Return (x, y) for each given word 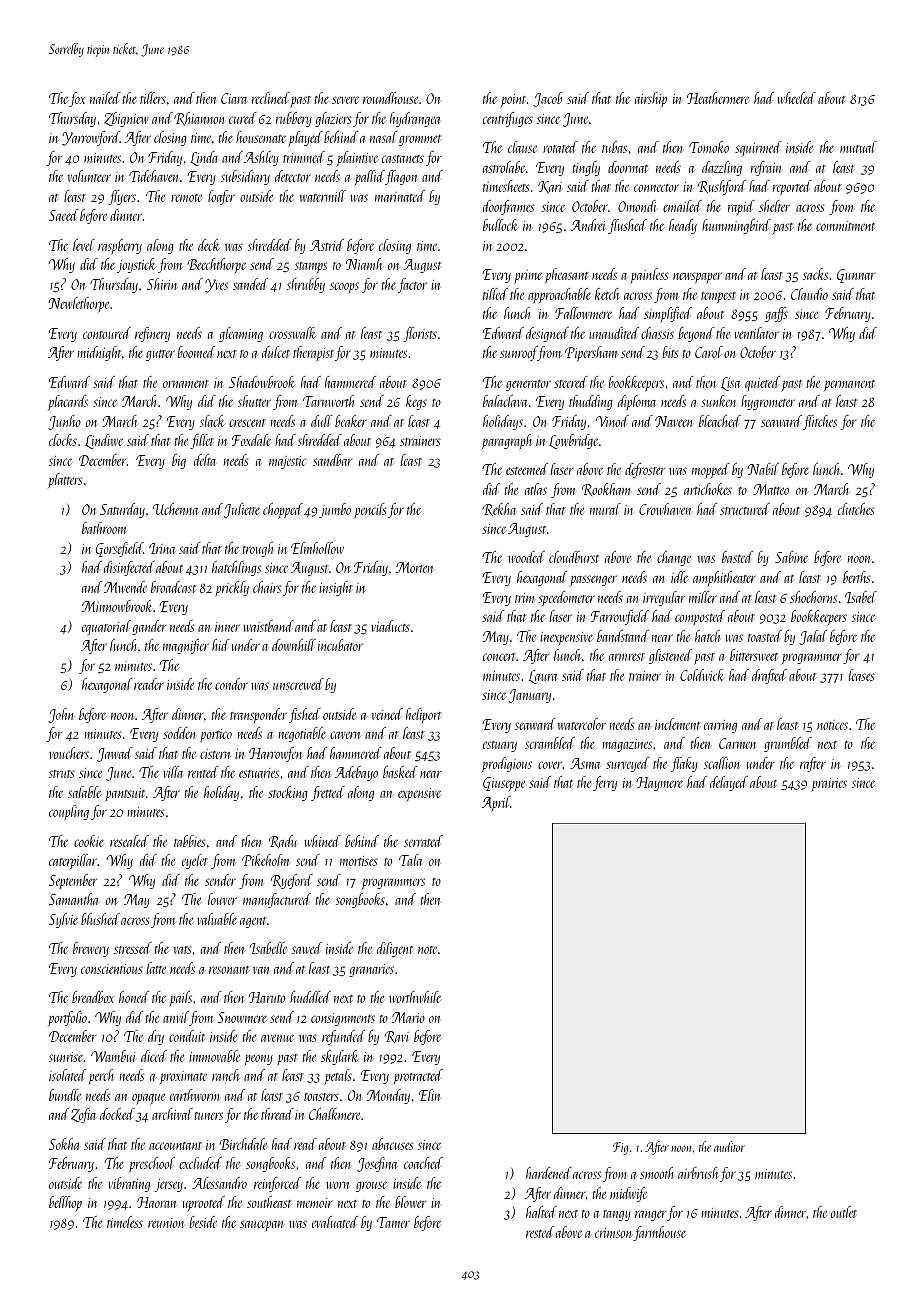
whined (322, 841)
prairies (829, 785)
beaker (351, 421)
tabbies (190, 841)
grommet (420, 140)
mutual (858, 147)
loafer (221, 197)
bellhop (65, 1204)
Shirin (162, 284)
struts (62, 774)
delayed (729, 783)
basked (400, 772)
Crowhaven (665, 509)
